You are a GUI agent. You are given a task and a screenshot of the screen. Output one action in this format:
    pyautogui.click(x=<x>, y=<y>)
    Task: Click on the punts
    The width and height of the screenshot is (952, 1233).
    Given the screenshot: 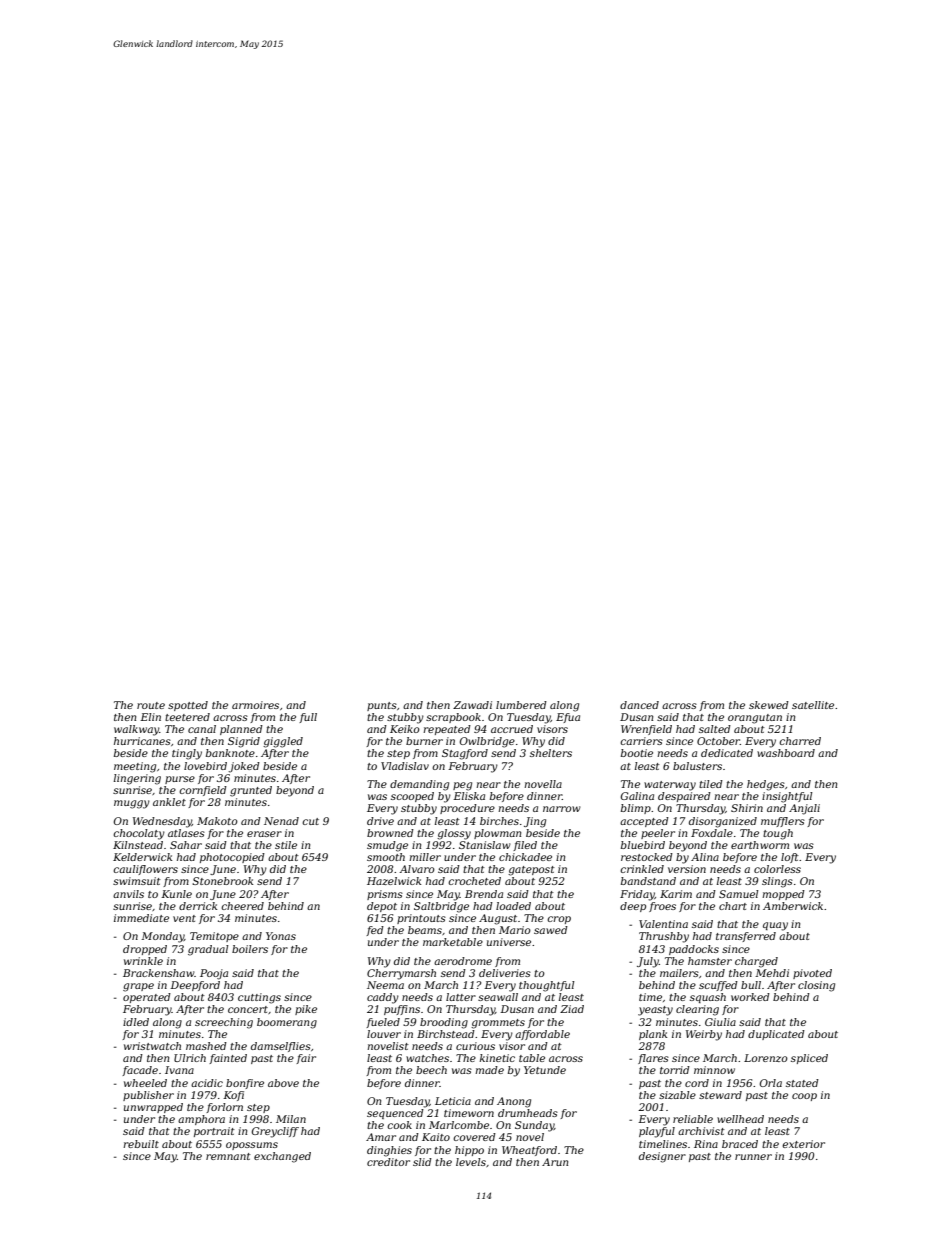 What is the action you would take?
    pyautogui.click(x=382, y=706)
